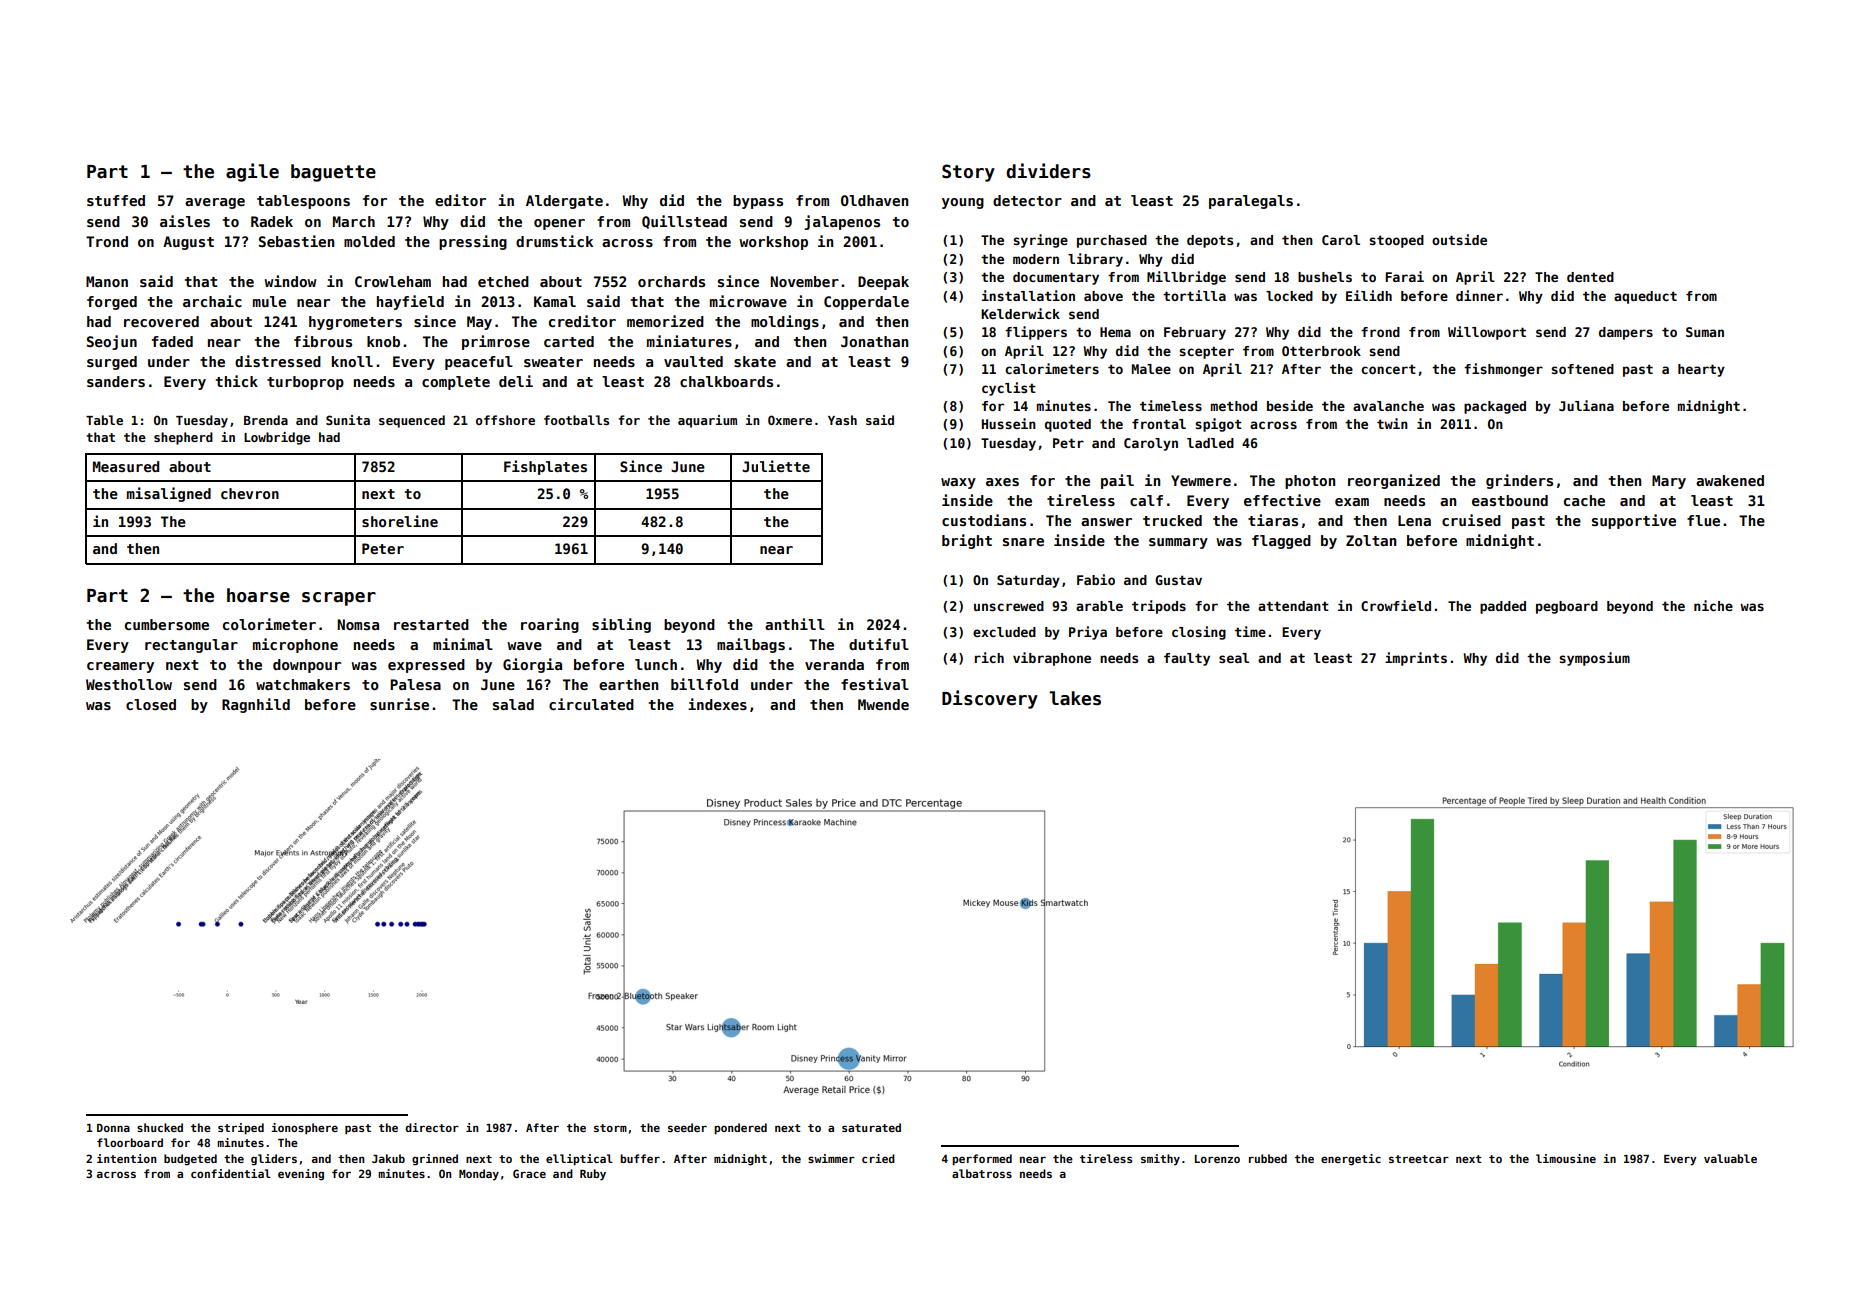 This document has height=1309, width=1851. Describe the element at coordinates (290, 281) in the document. I see `window` at that location.
